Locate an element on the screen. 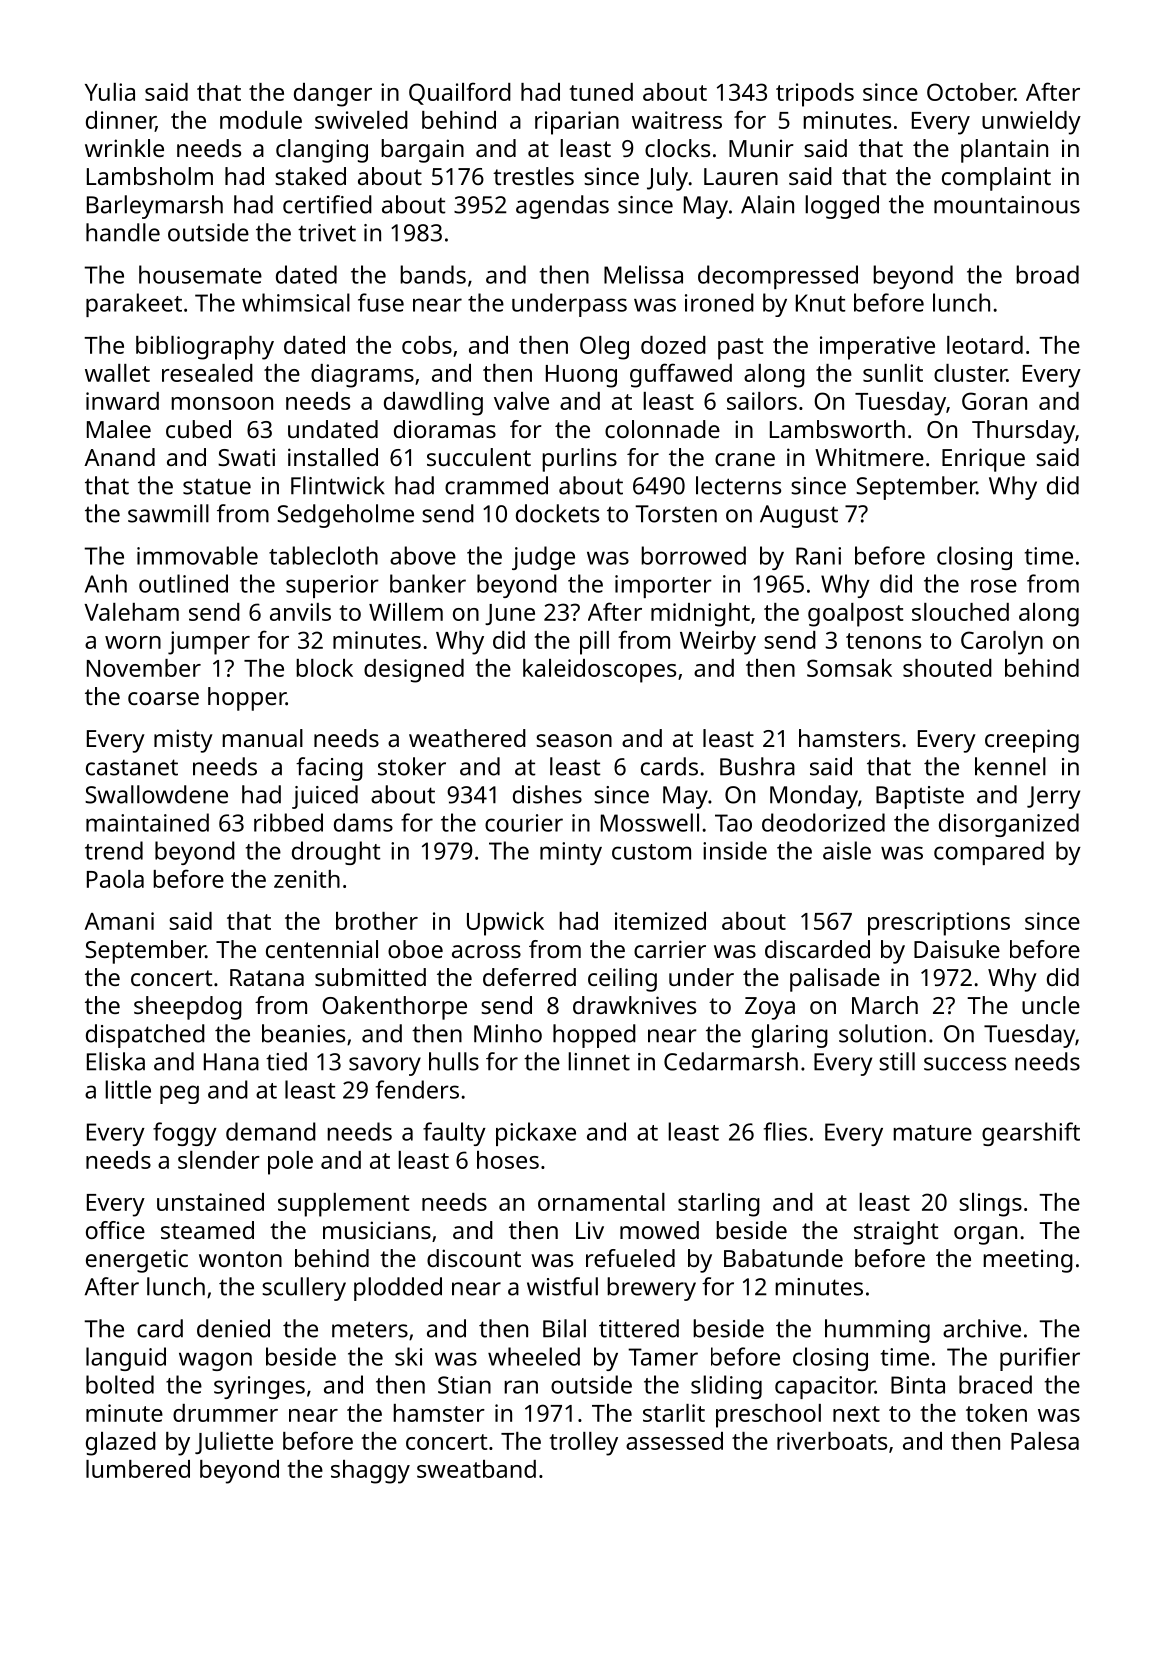  cobs is located at coordinates (427, 345).
